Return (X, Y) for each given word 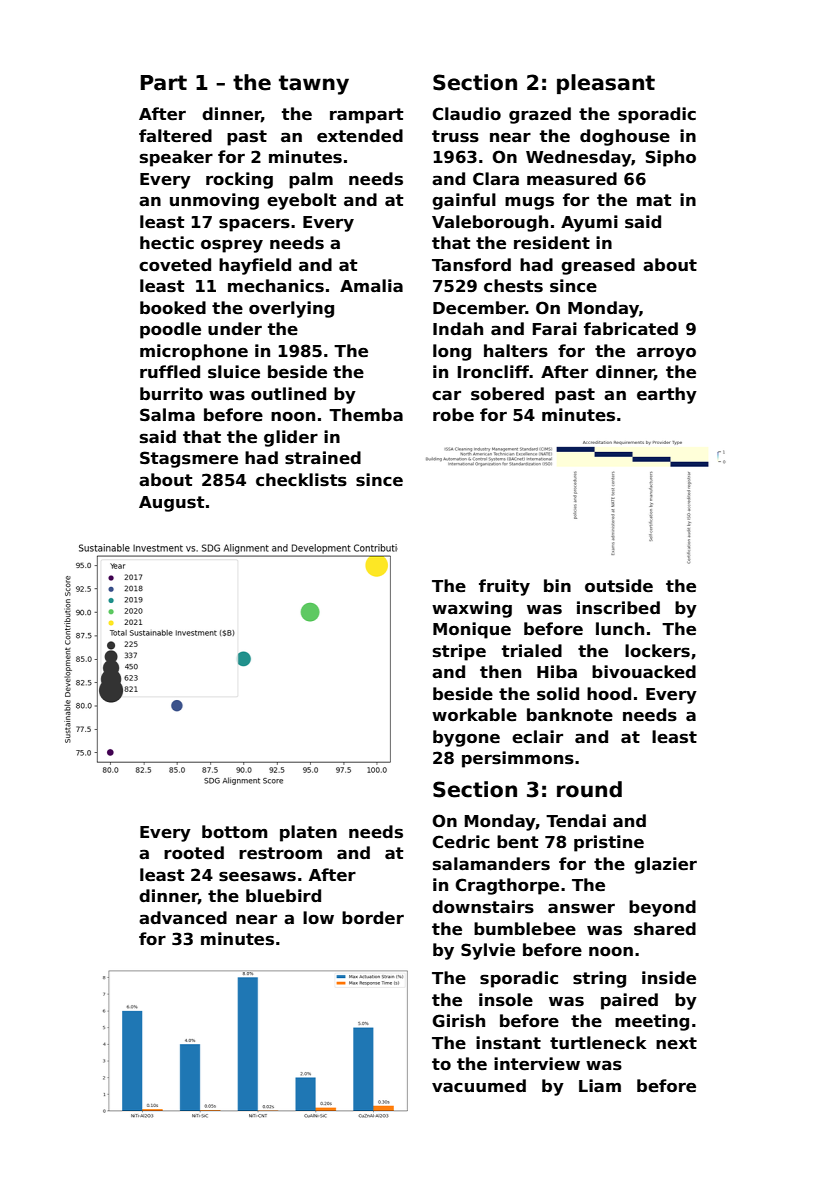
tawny (314, 85)
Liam (600, 1086)
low (318, 918)
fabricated (631, 329)
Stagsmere (189, 459)
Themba (366, 415)
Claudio (466, 114)
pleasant (606, 84)
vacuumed (479, 1086)
